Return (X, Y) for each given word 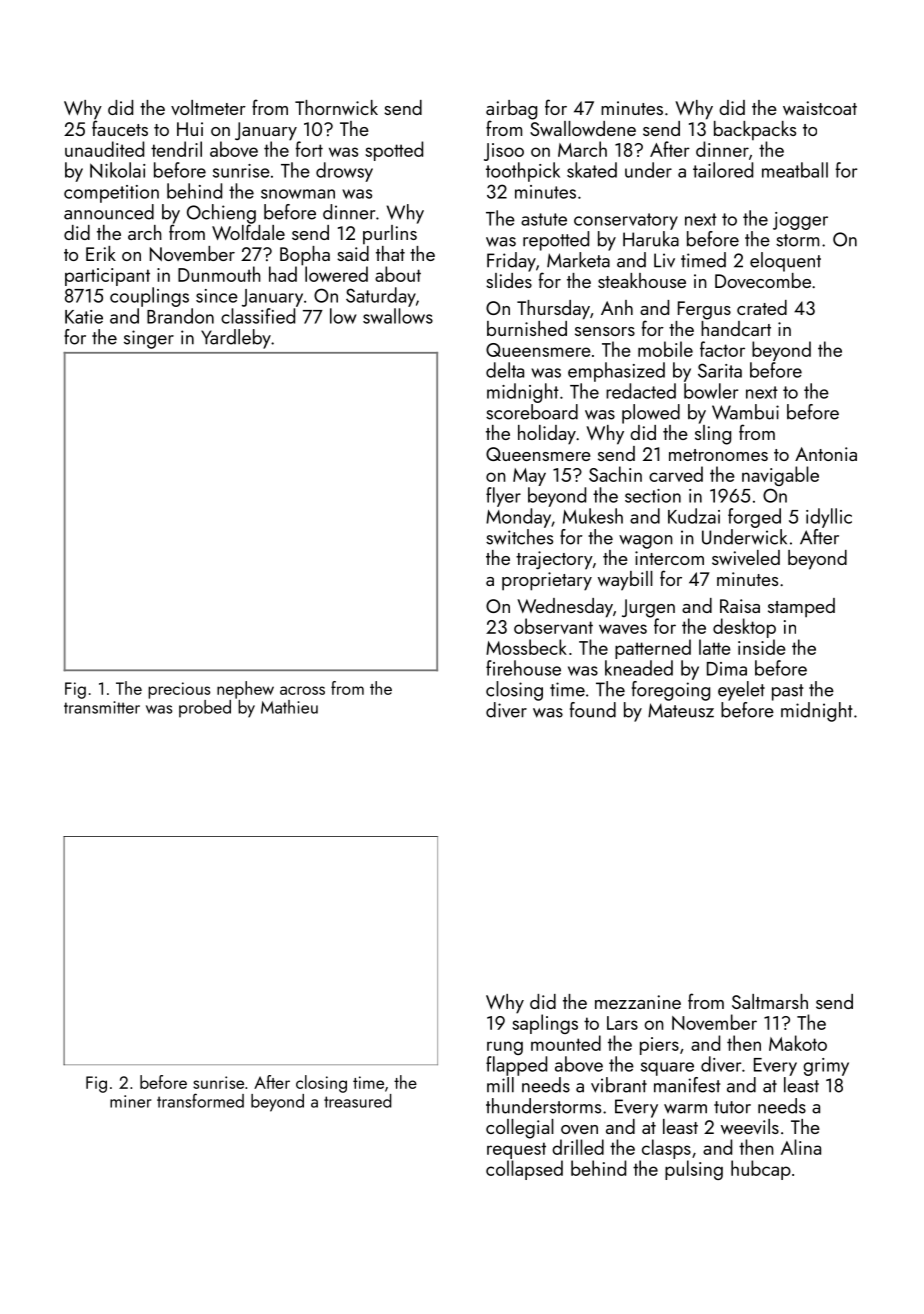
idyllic (829, 518)
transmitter (102, 707)
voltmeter (208, 107)
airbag (511, 110)
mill (500, 1085)
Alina (801, 1147)
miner (130, 1101)
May (529, 477)
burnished (527, 328)
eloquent (785, 262)
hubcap (761, 1170)
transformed (200, 1100)
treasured (358, 1101)
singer (149, 339)
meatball (795, 170)
